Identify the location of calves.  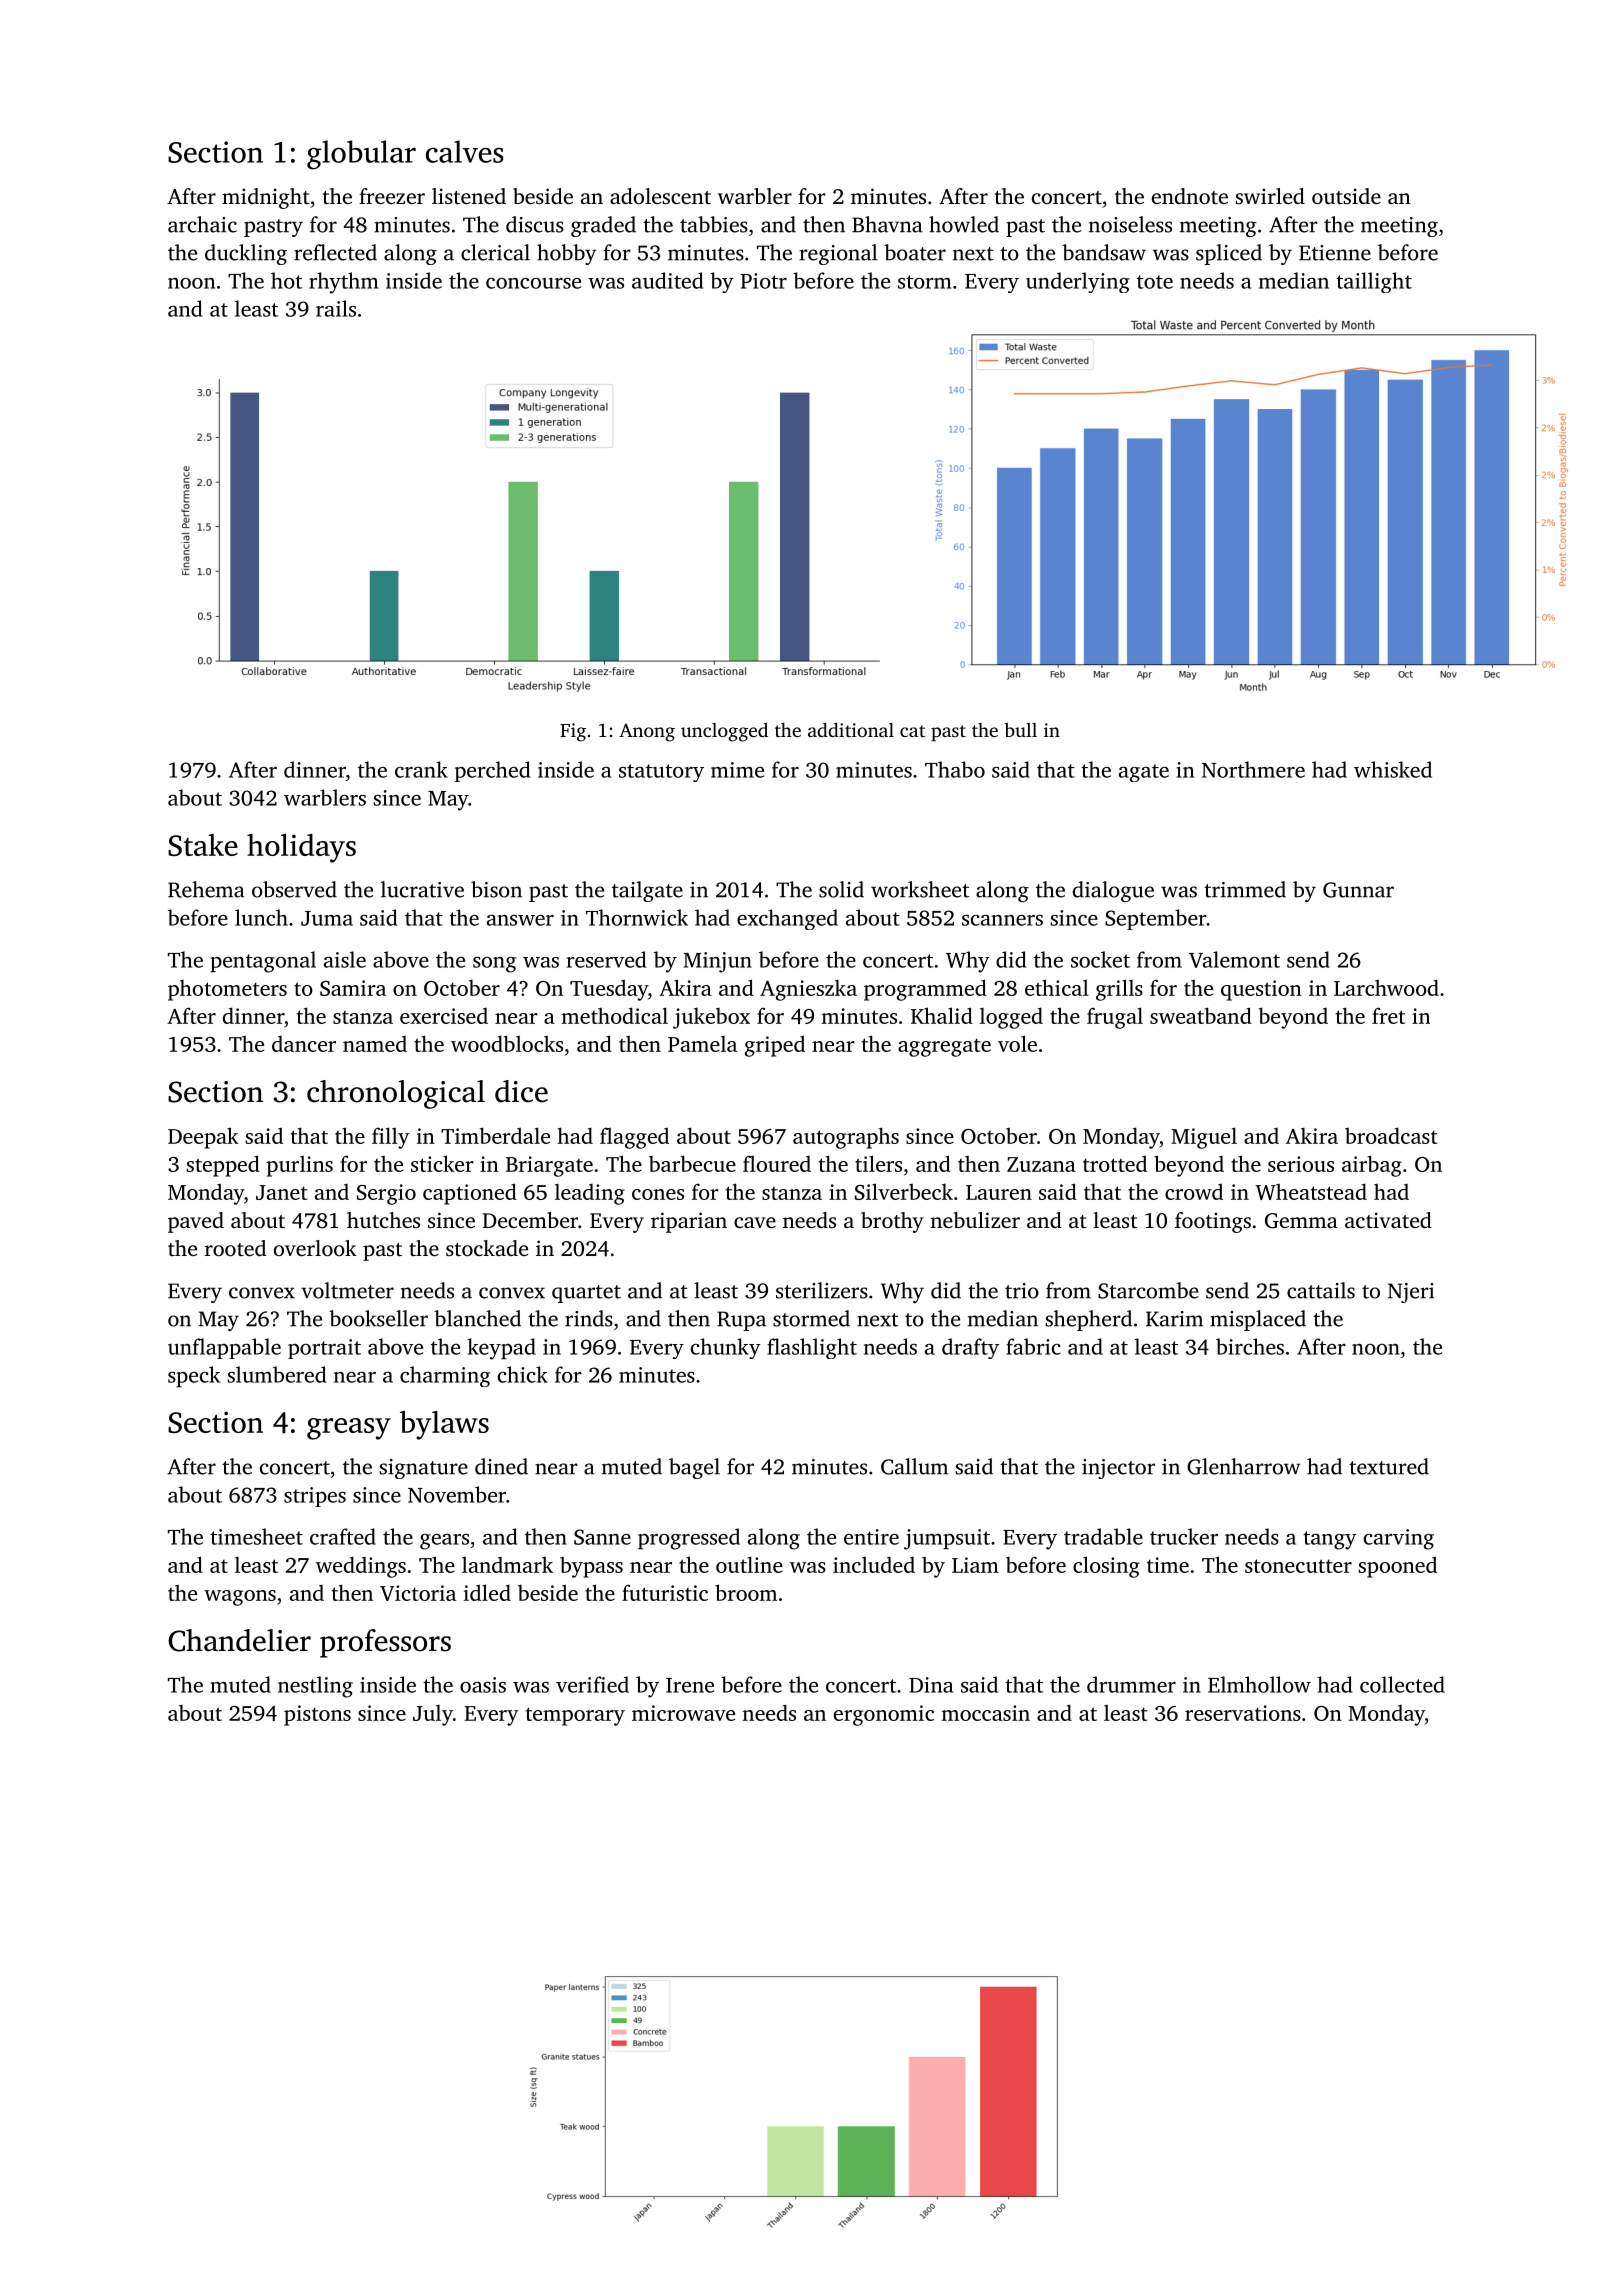
(465, 151).
